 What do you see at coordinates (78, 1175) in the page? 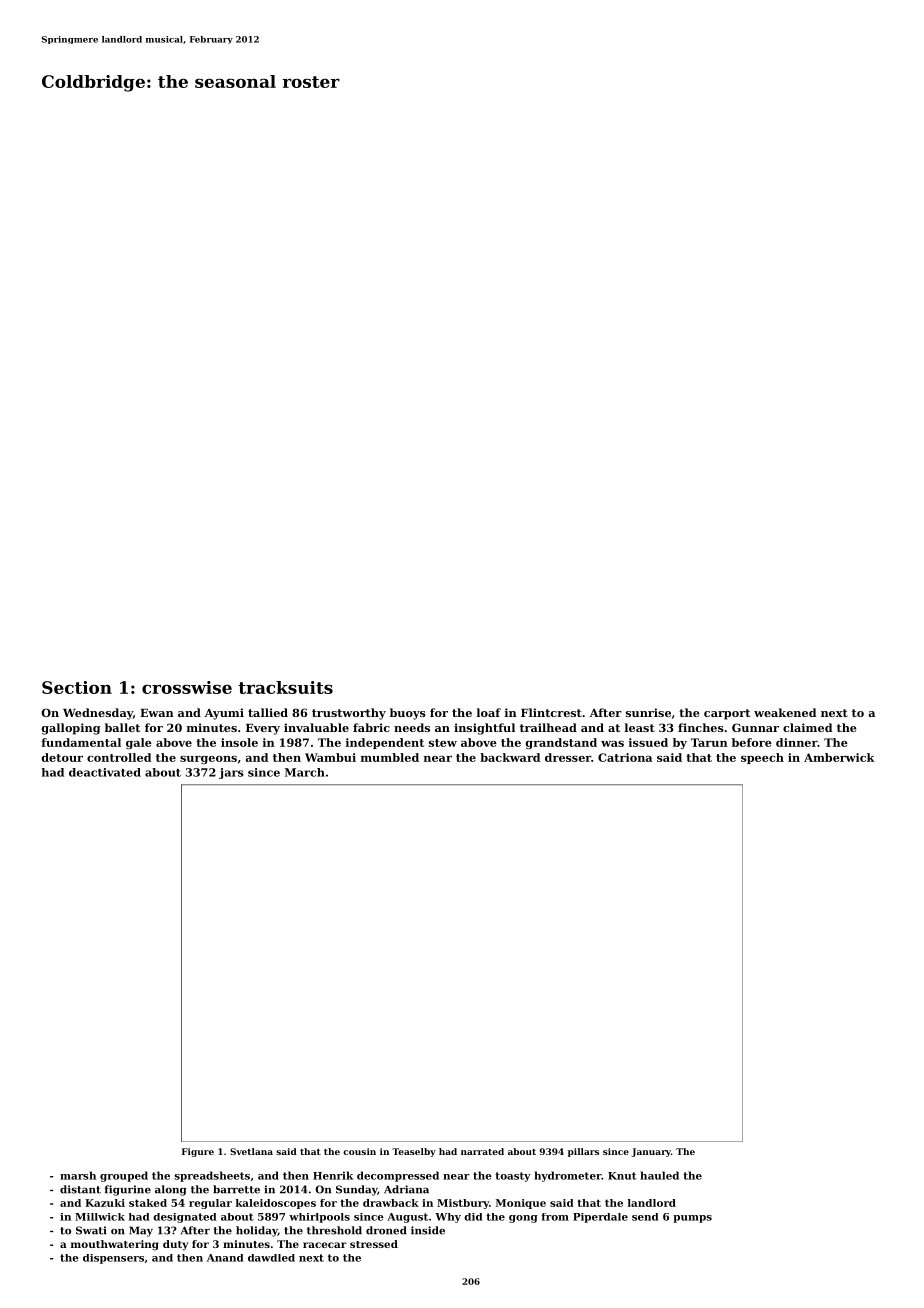
I see `marsh` at bounding box center [78, 1175].
